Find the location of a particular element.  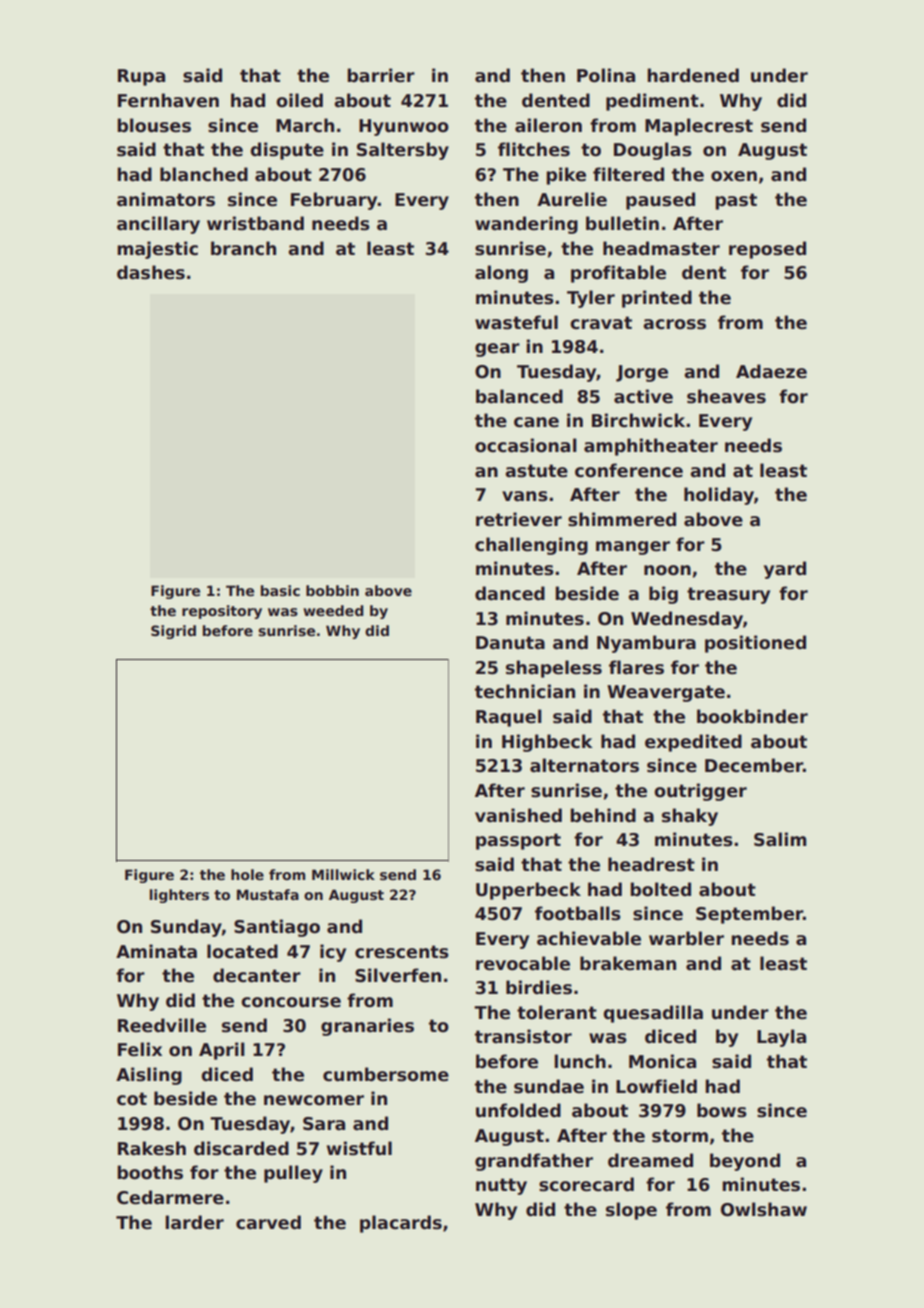

Saltersby is located at coordinates (403, 151).
